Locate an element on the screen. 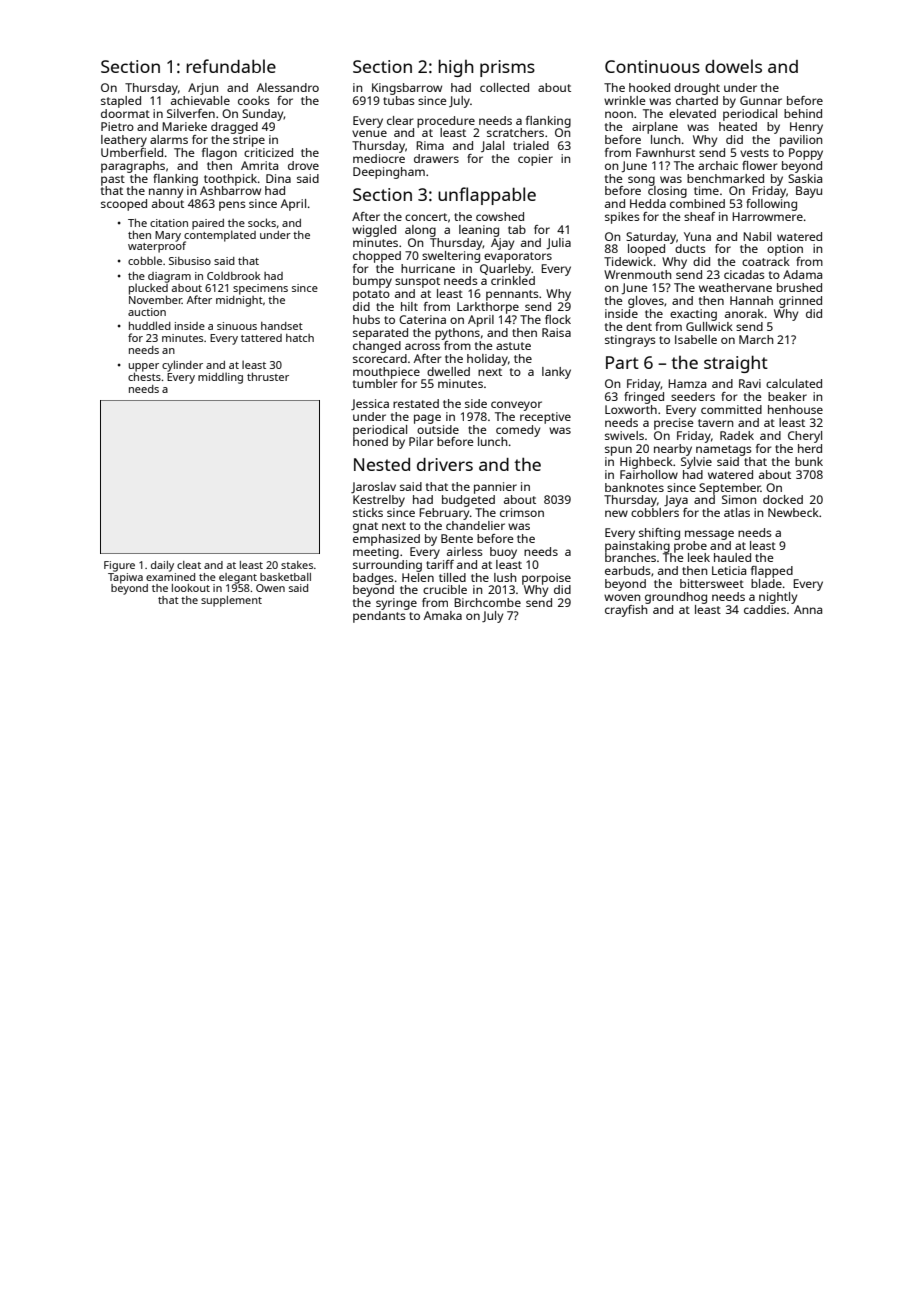  examined is located at coordinates (170, 577).
